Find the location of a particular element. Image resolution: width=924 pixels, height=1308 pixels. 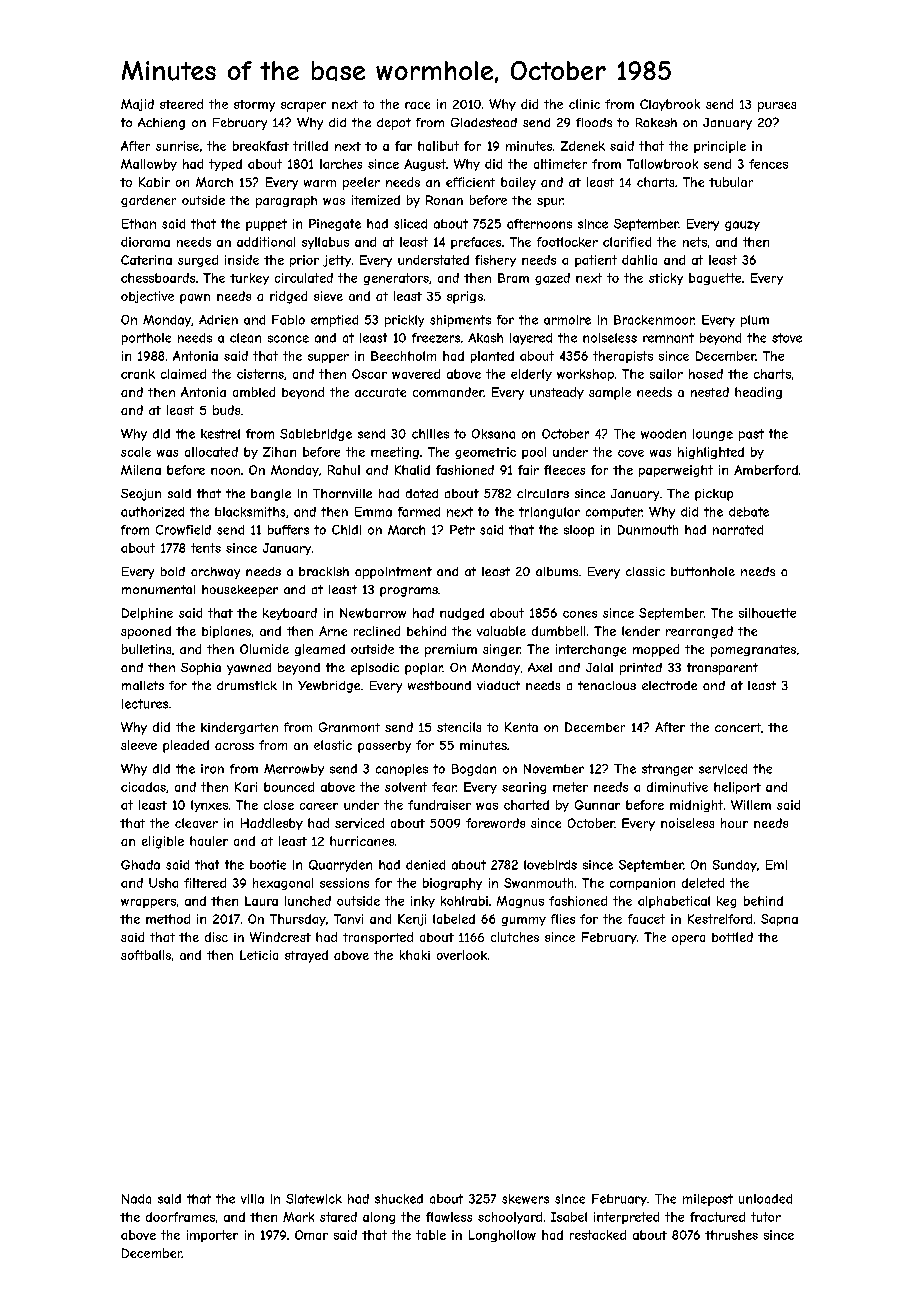

Gladestead is located at coordinates (484, 122).
